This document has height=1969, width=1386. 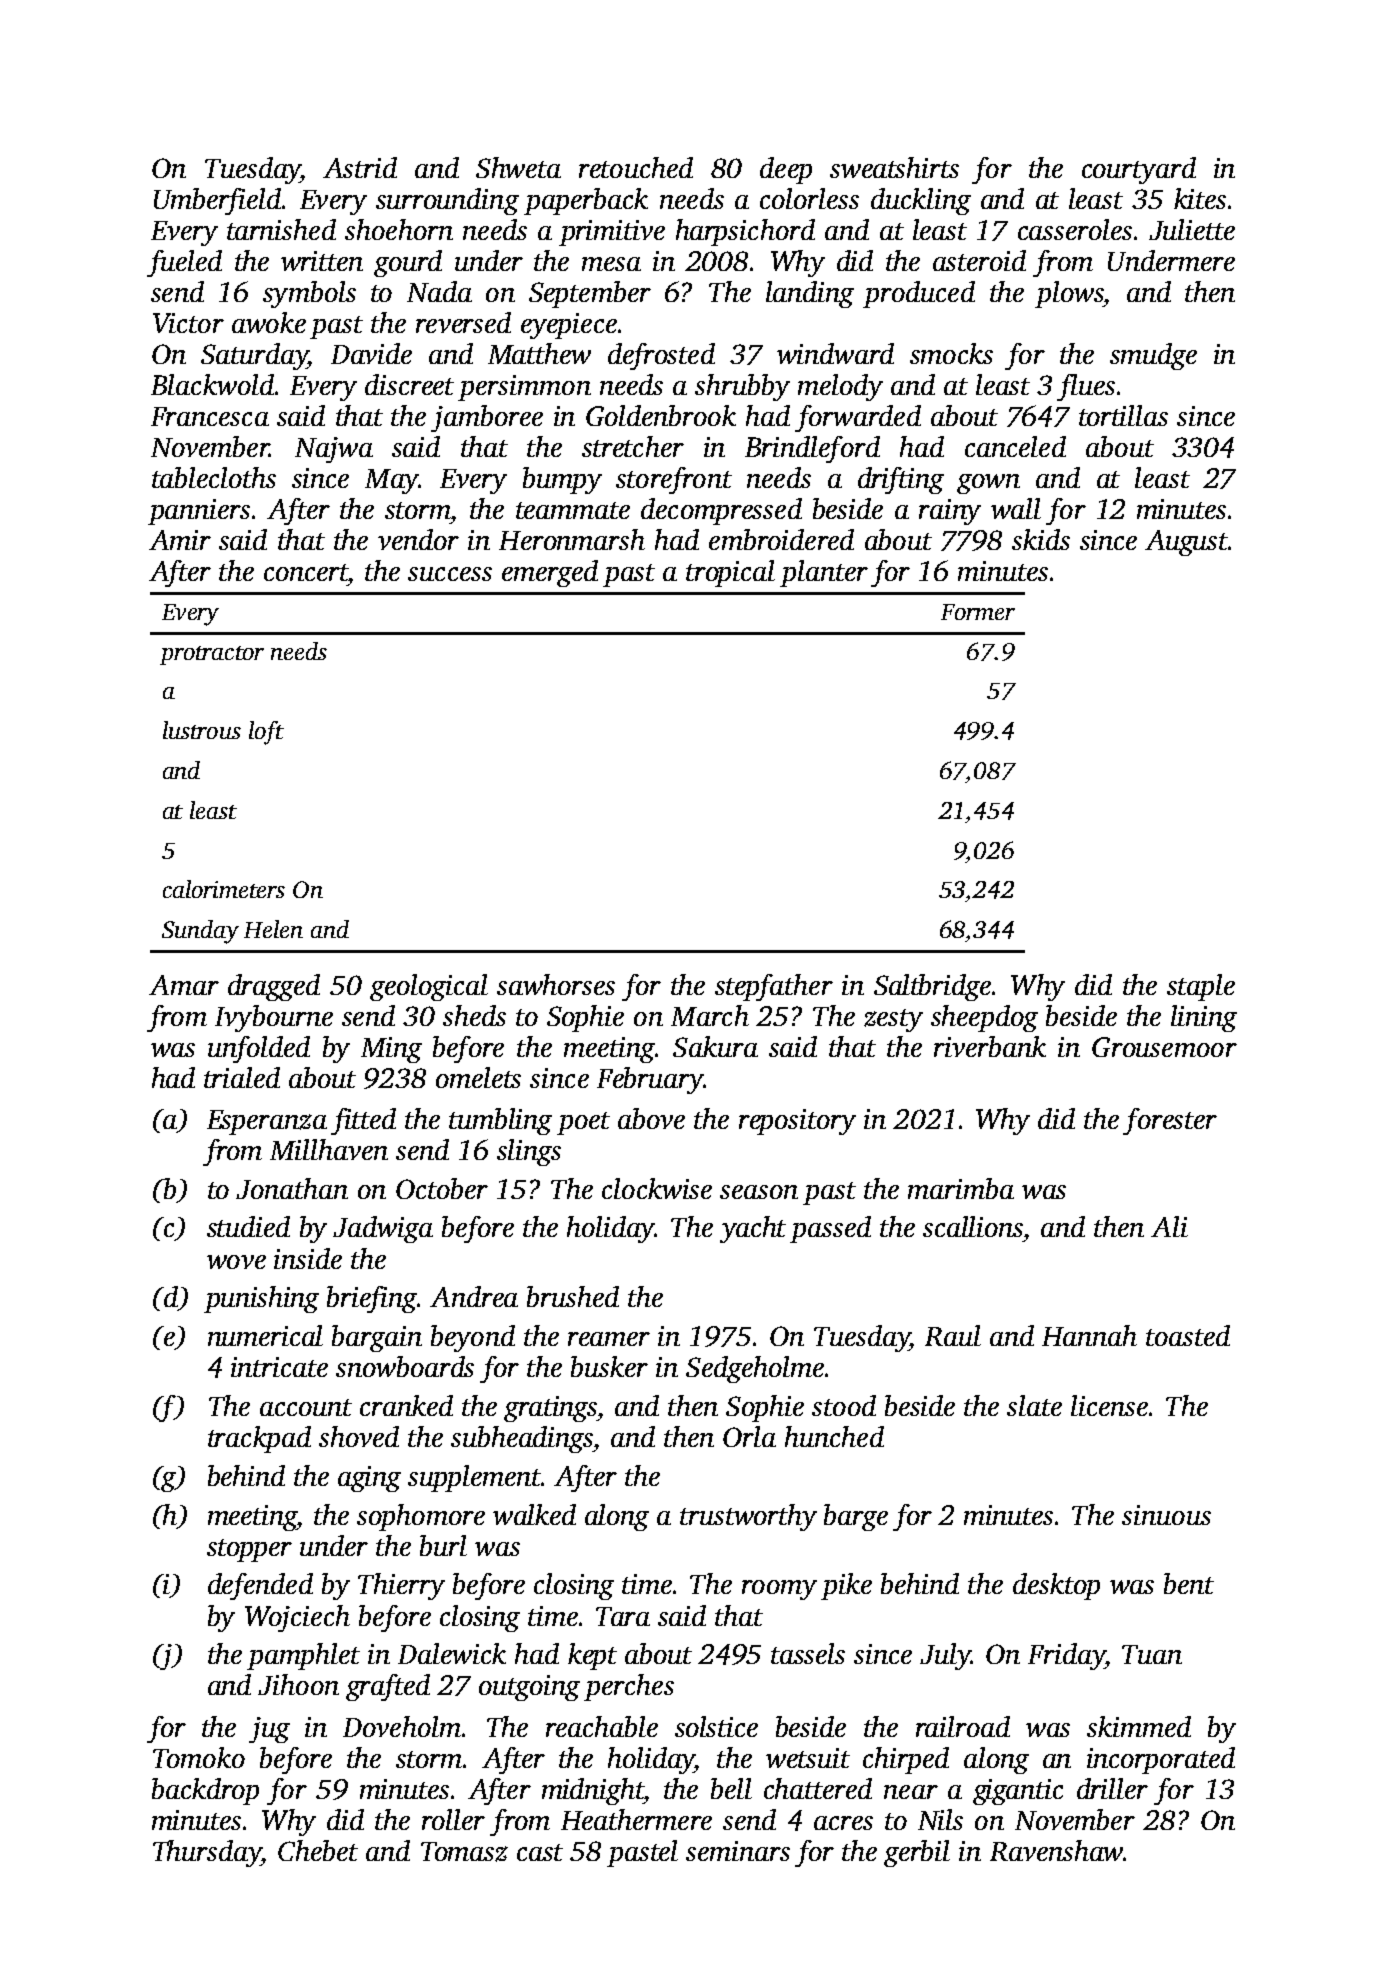 I want to click on Former, so click(x=978, y=612).
